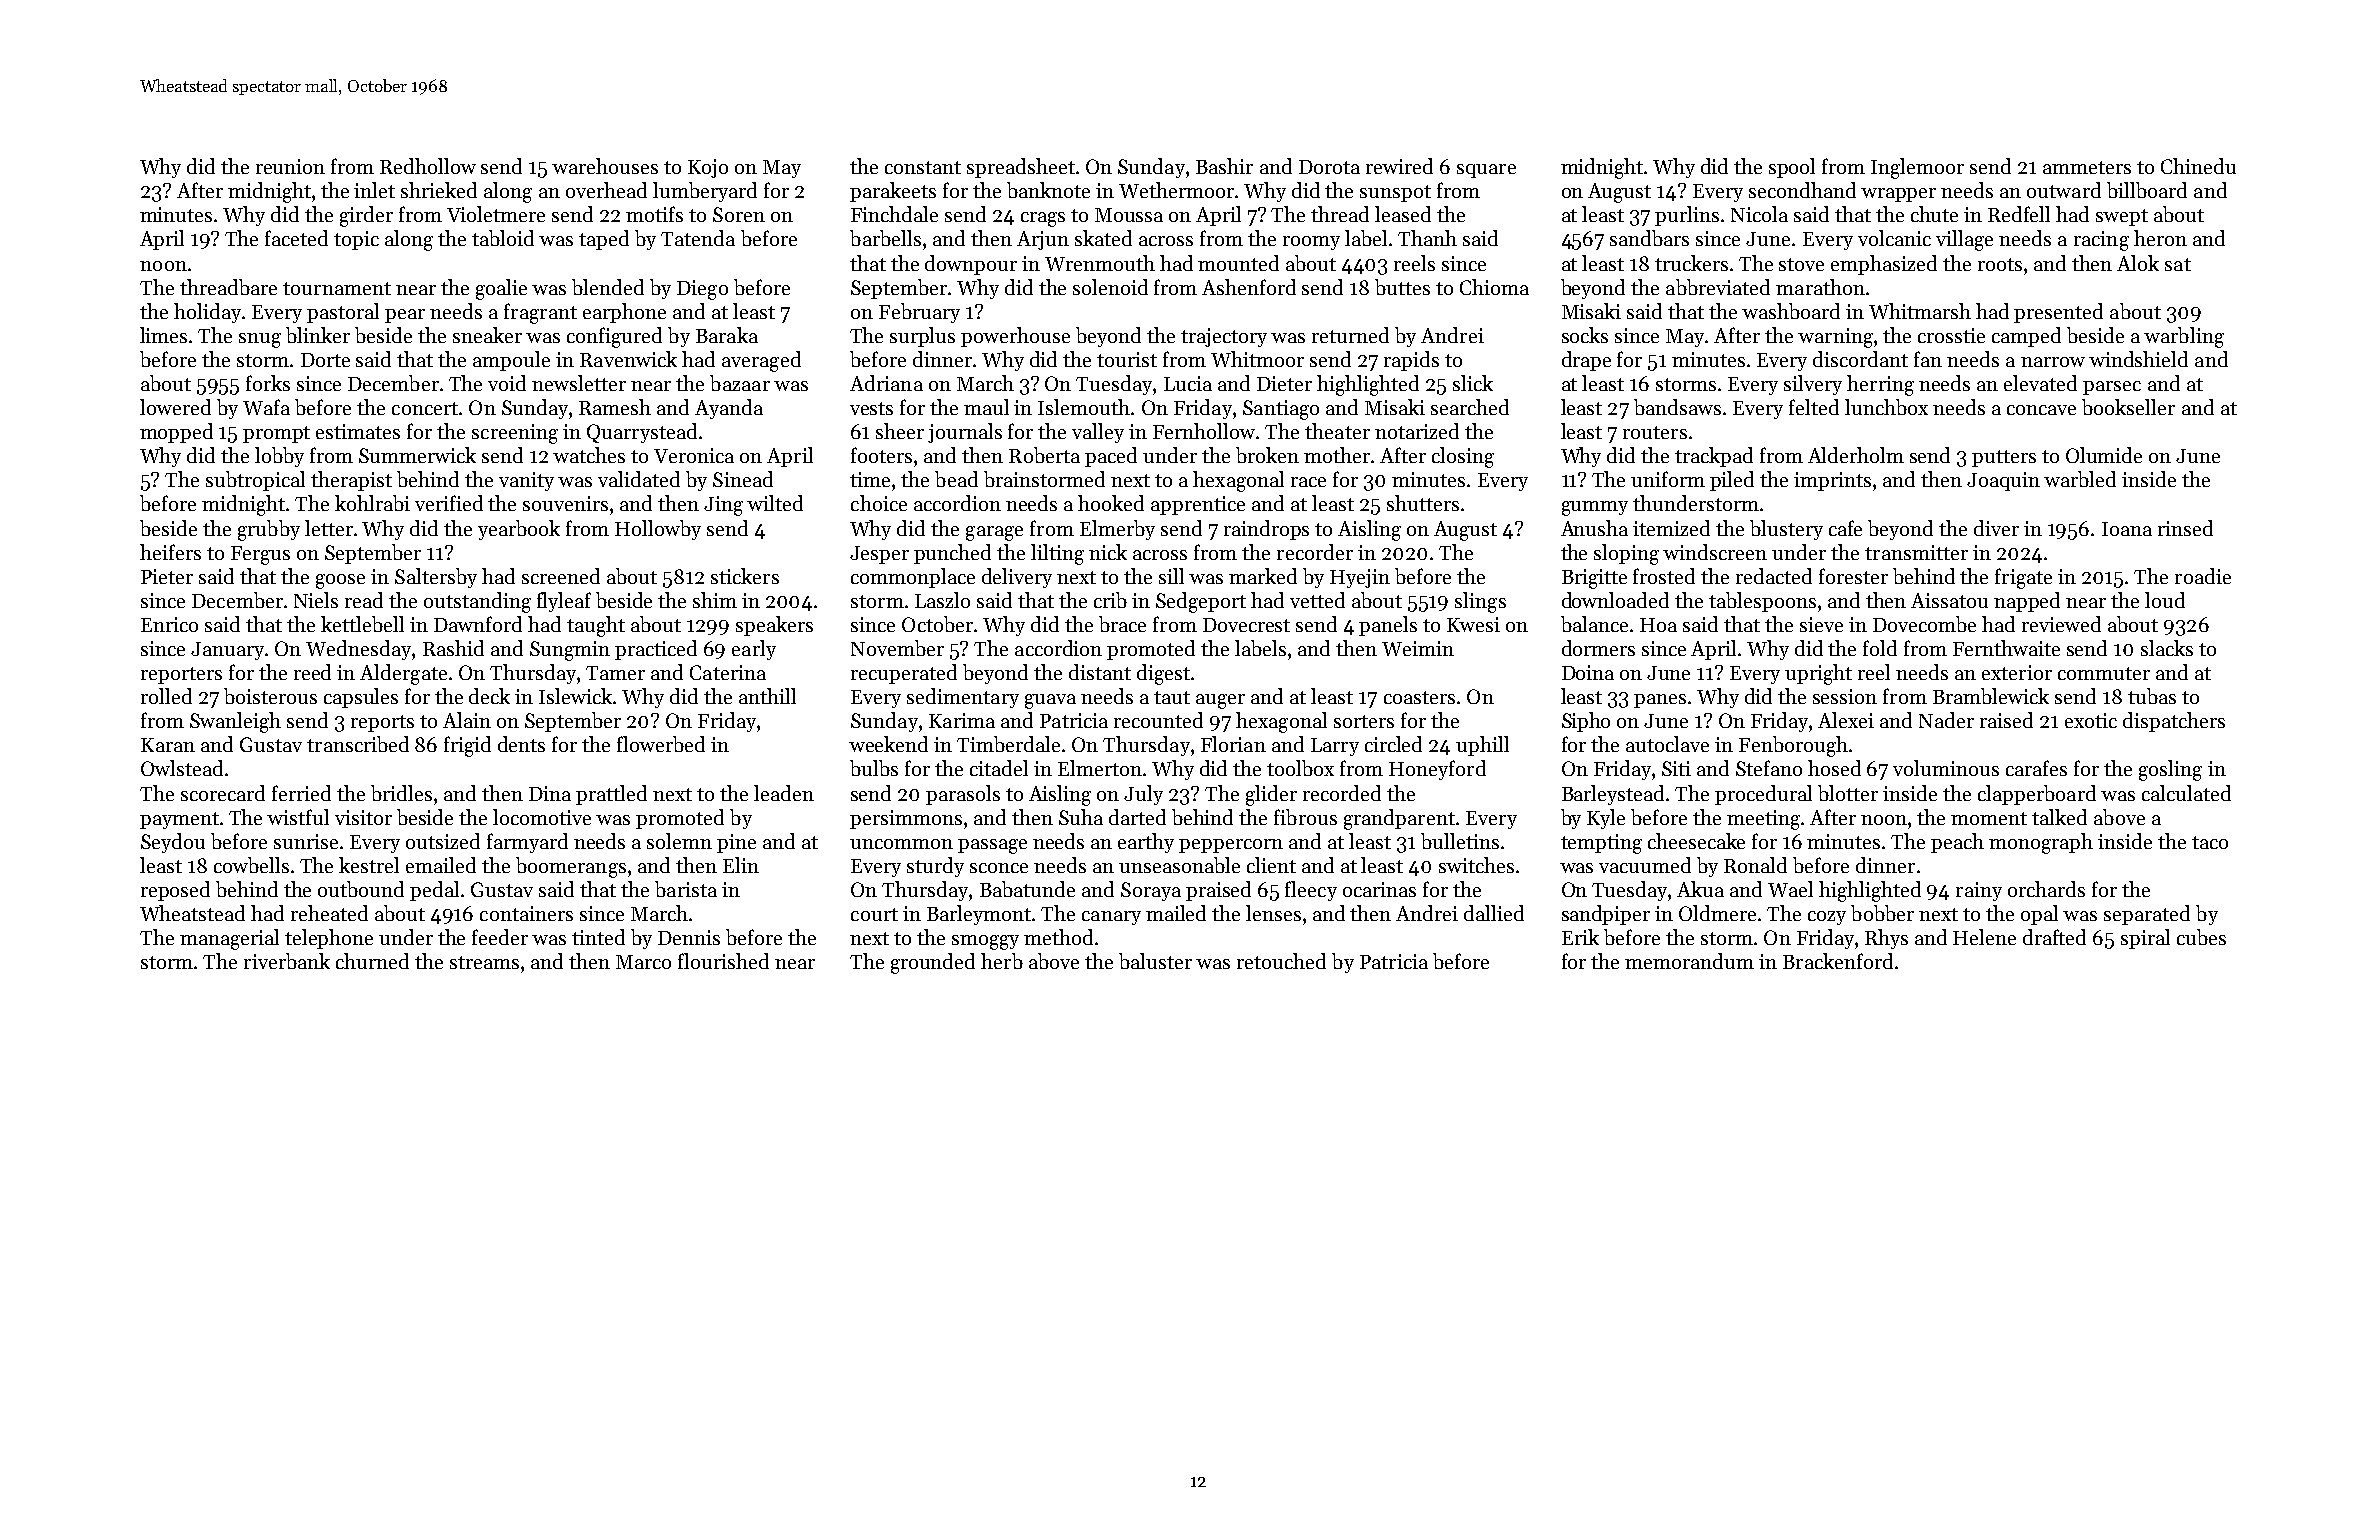 The height and width of the document is (1540, 2380). Describe the element at coordinates (382, 723) in the document. I see `reports` at that location.
